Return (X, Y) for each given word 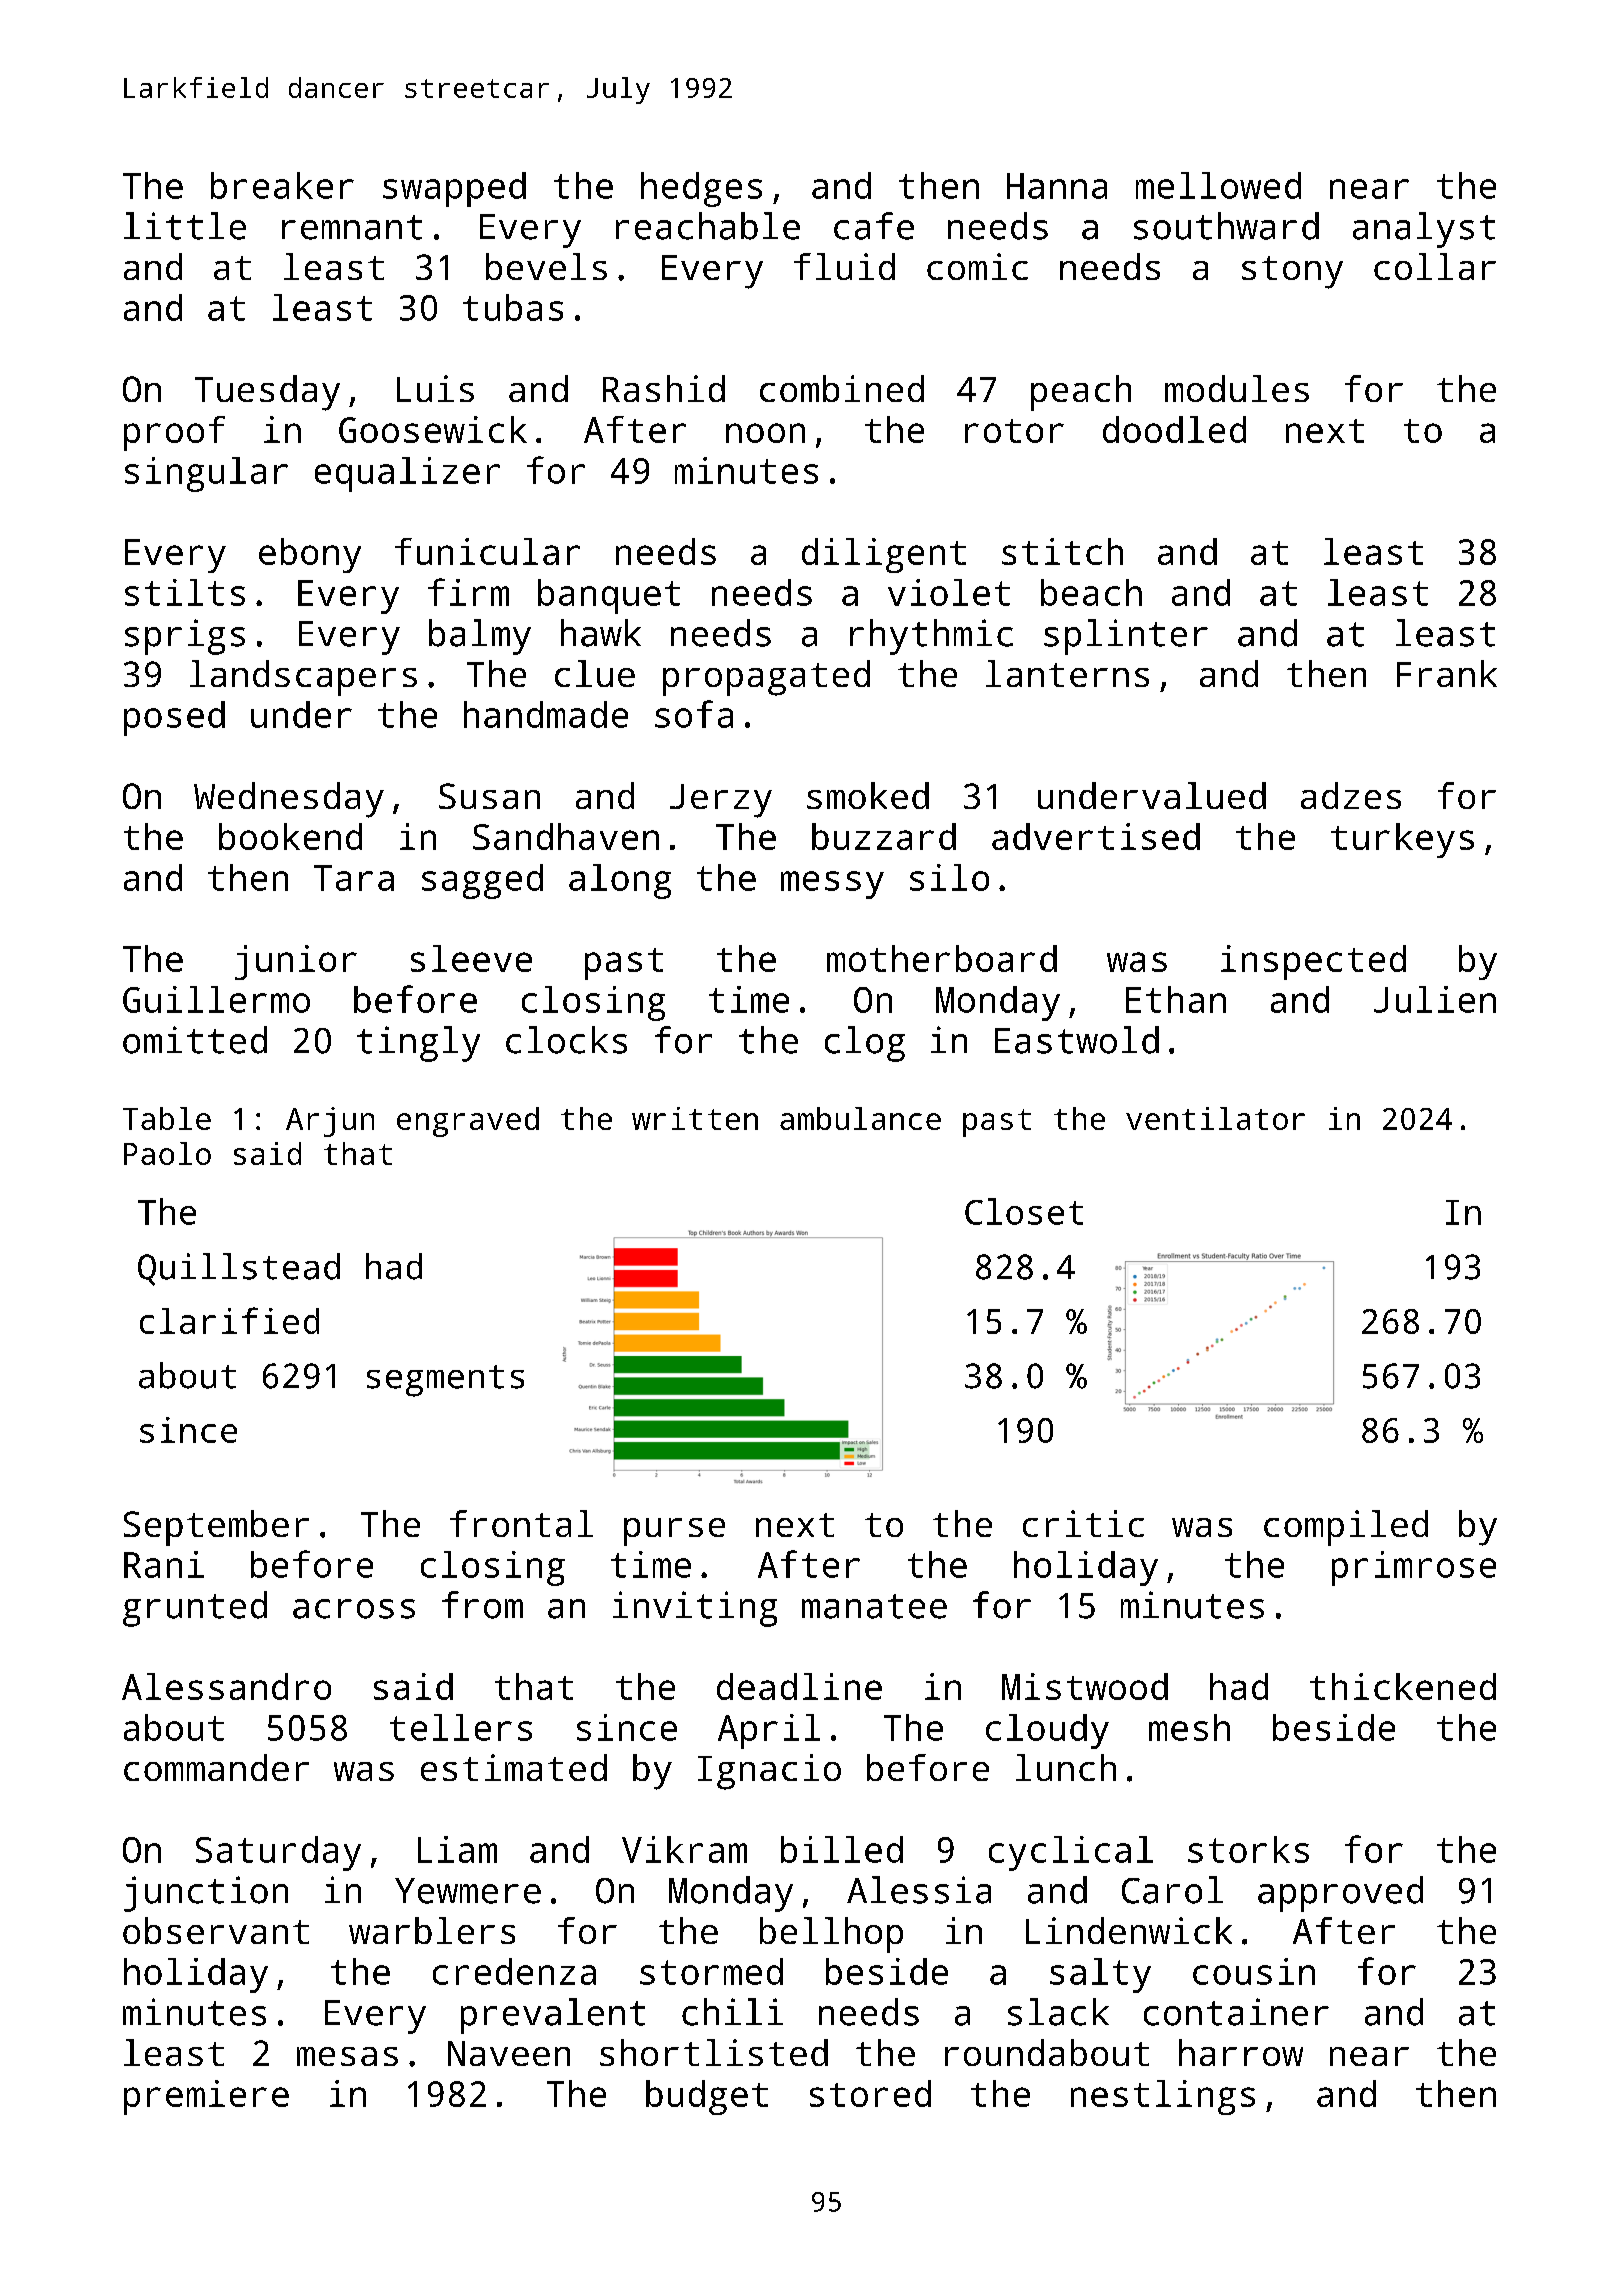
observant (216, 1930)
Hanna (1057, 186)
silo (949, 877)
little (185, 226)
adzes (1351, 795)
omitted (195, 1040)
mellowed (1218, 185)
